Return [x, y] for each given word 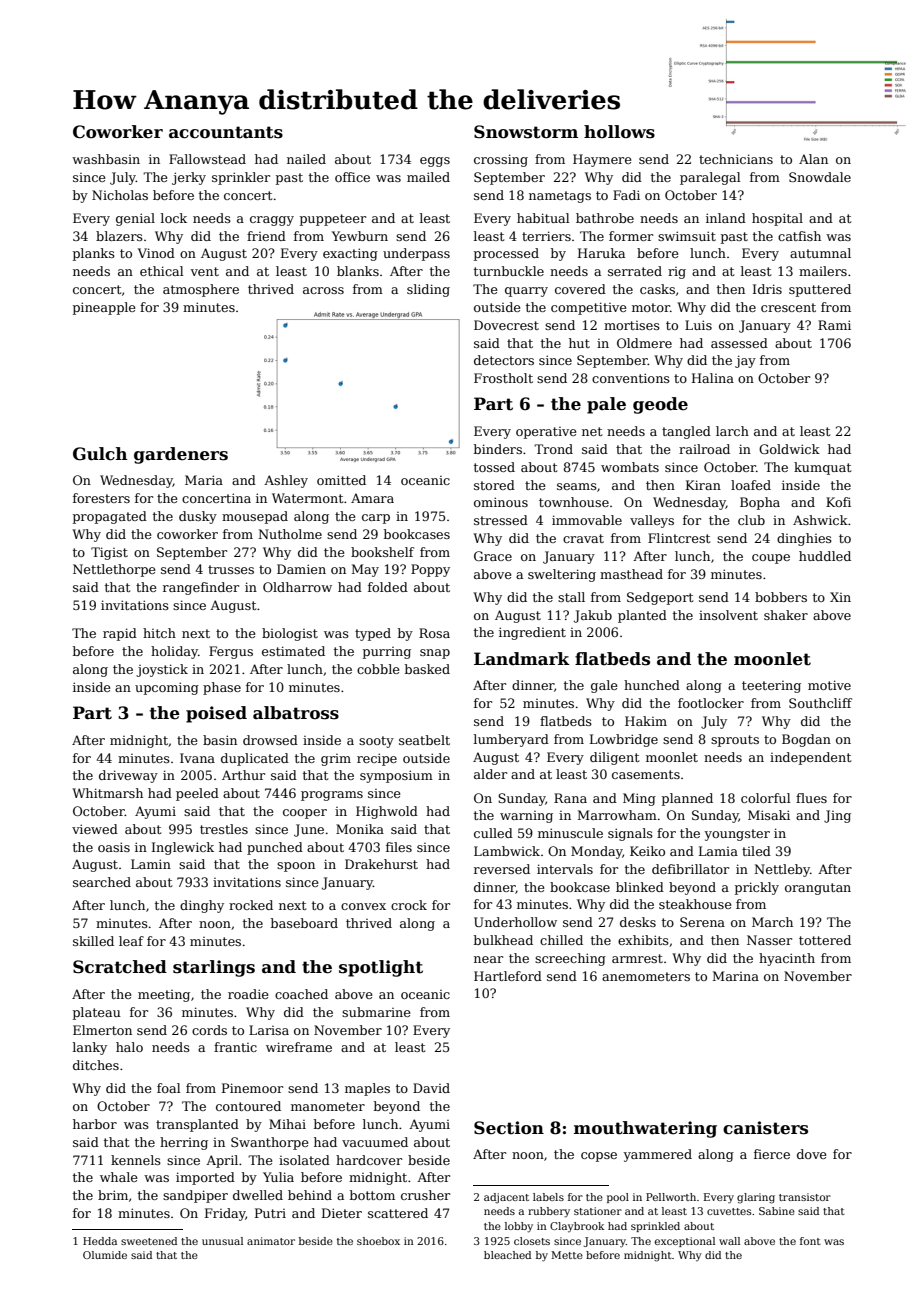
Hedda [100, 1241]
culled [493, 833]
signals [630, 834]
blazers [119, 236]
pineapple [104, 308]
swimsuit [687, 236]
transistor [805, 1197]
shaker [786, 615]
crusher [425, 1195]
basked [427, 669]
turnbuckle [509, 271]
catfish [799, 236]
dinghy [202, 906]
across [323, 290]
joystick [162, 670]
